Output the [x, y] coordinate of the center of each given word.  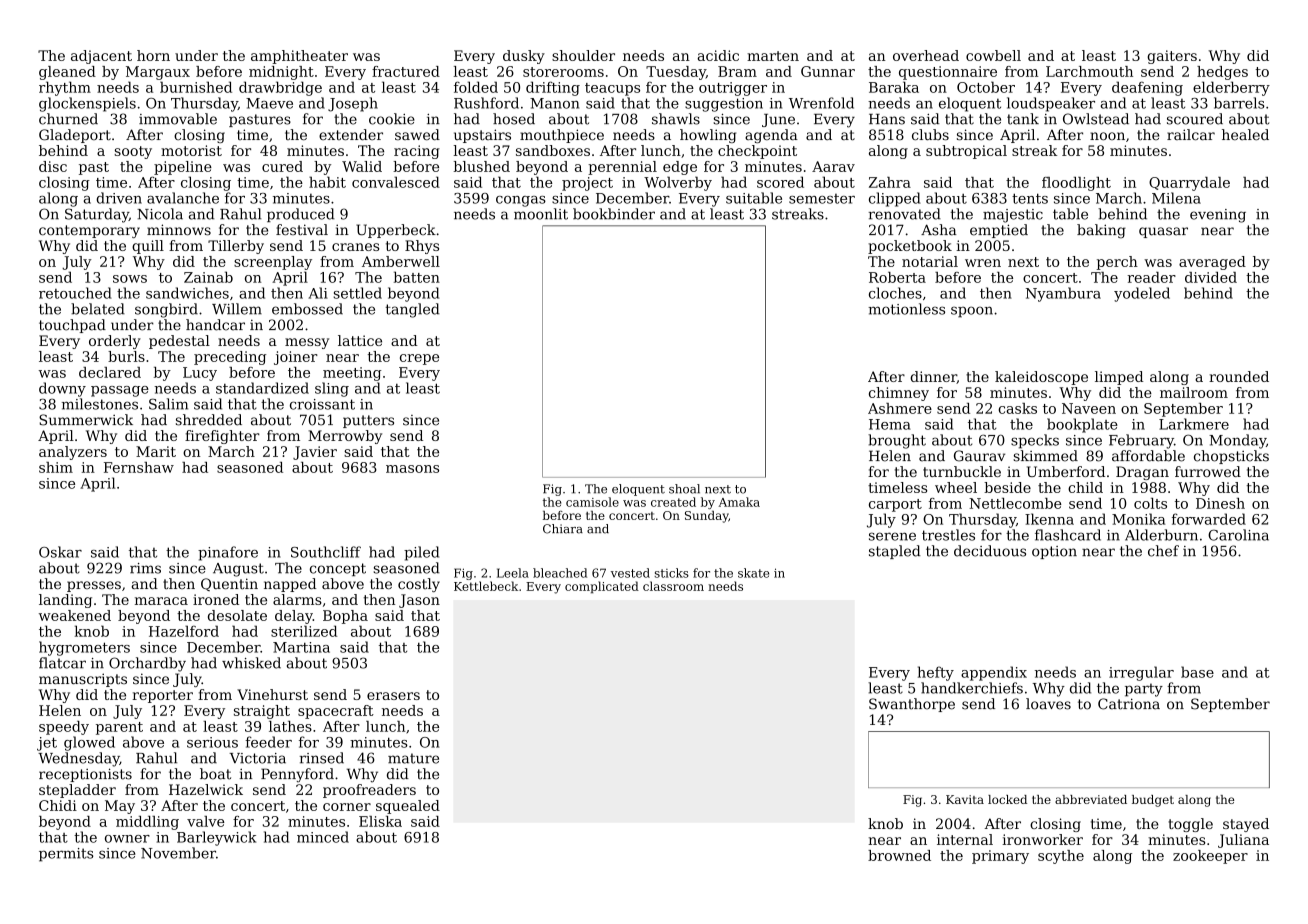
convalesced [396, 182]
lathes [290, 726]
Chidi [58, 805]
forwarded [1209, 519]
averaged [1212, 263]
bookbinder [614, 214]
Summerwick [86, 420]
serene [892, 536]
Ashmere [900, 408]
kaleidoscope [1041, 378]
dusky [524, 57]
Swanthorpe [912, 705]
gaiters [1172, 57]
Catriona [1129, 704]
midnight [281, 73]
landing [65, 601]
